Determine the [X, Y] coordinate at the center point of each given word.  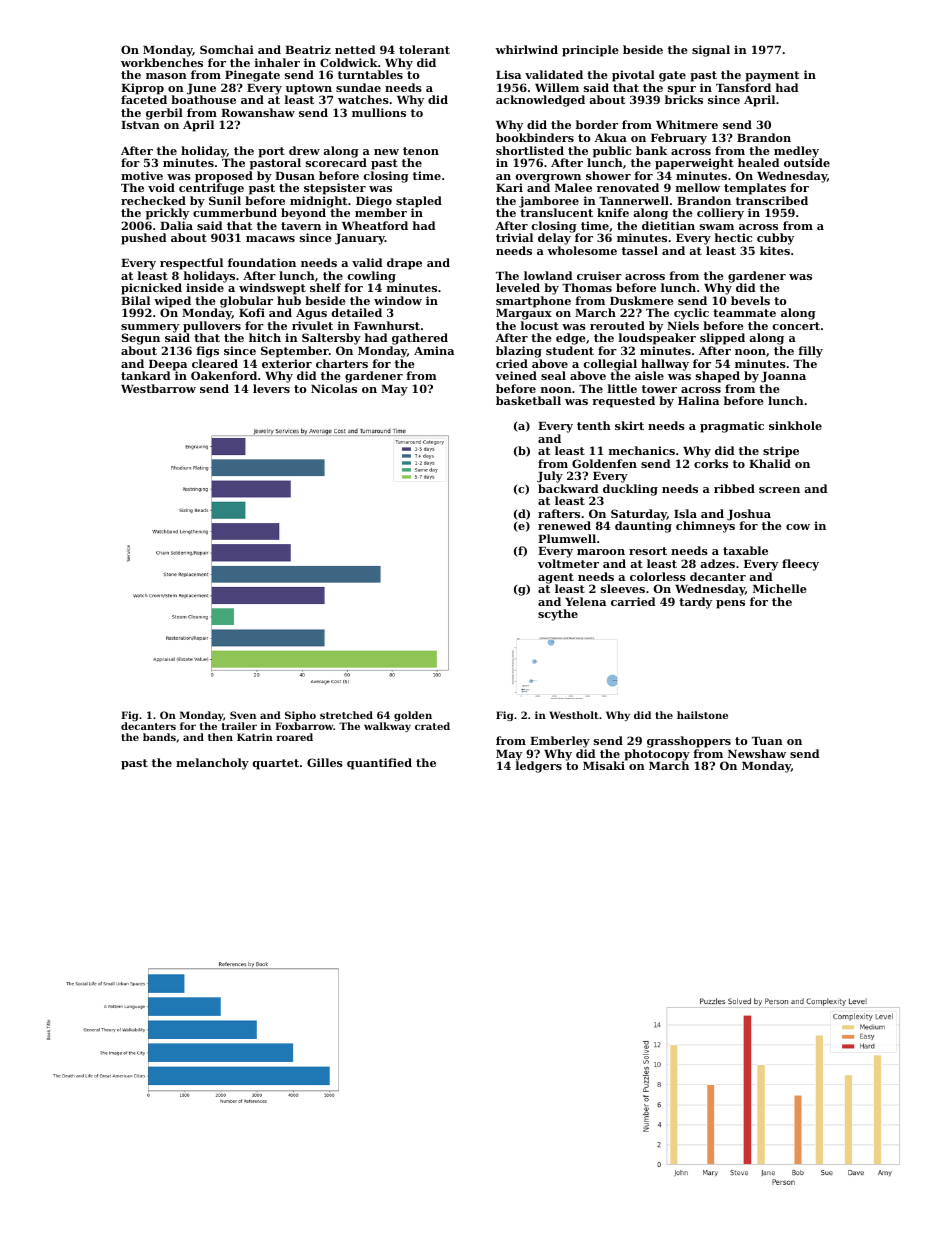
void [161, 187]
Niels [683, 325]
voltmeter [568, 563]
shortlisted [530, 150]
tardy [695, 603]
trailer [239, 726]
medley [796, 152]
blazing [519, 352]
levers [271, 388]
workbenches [162, 62]
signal [711, 51]
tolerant [424, 49]
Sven [243, 715]
